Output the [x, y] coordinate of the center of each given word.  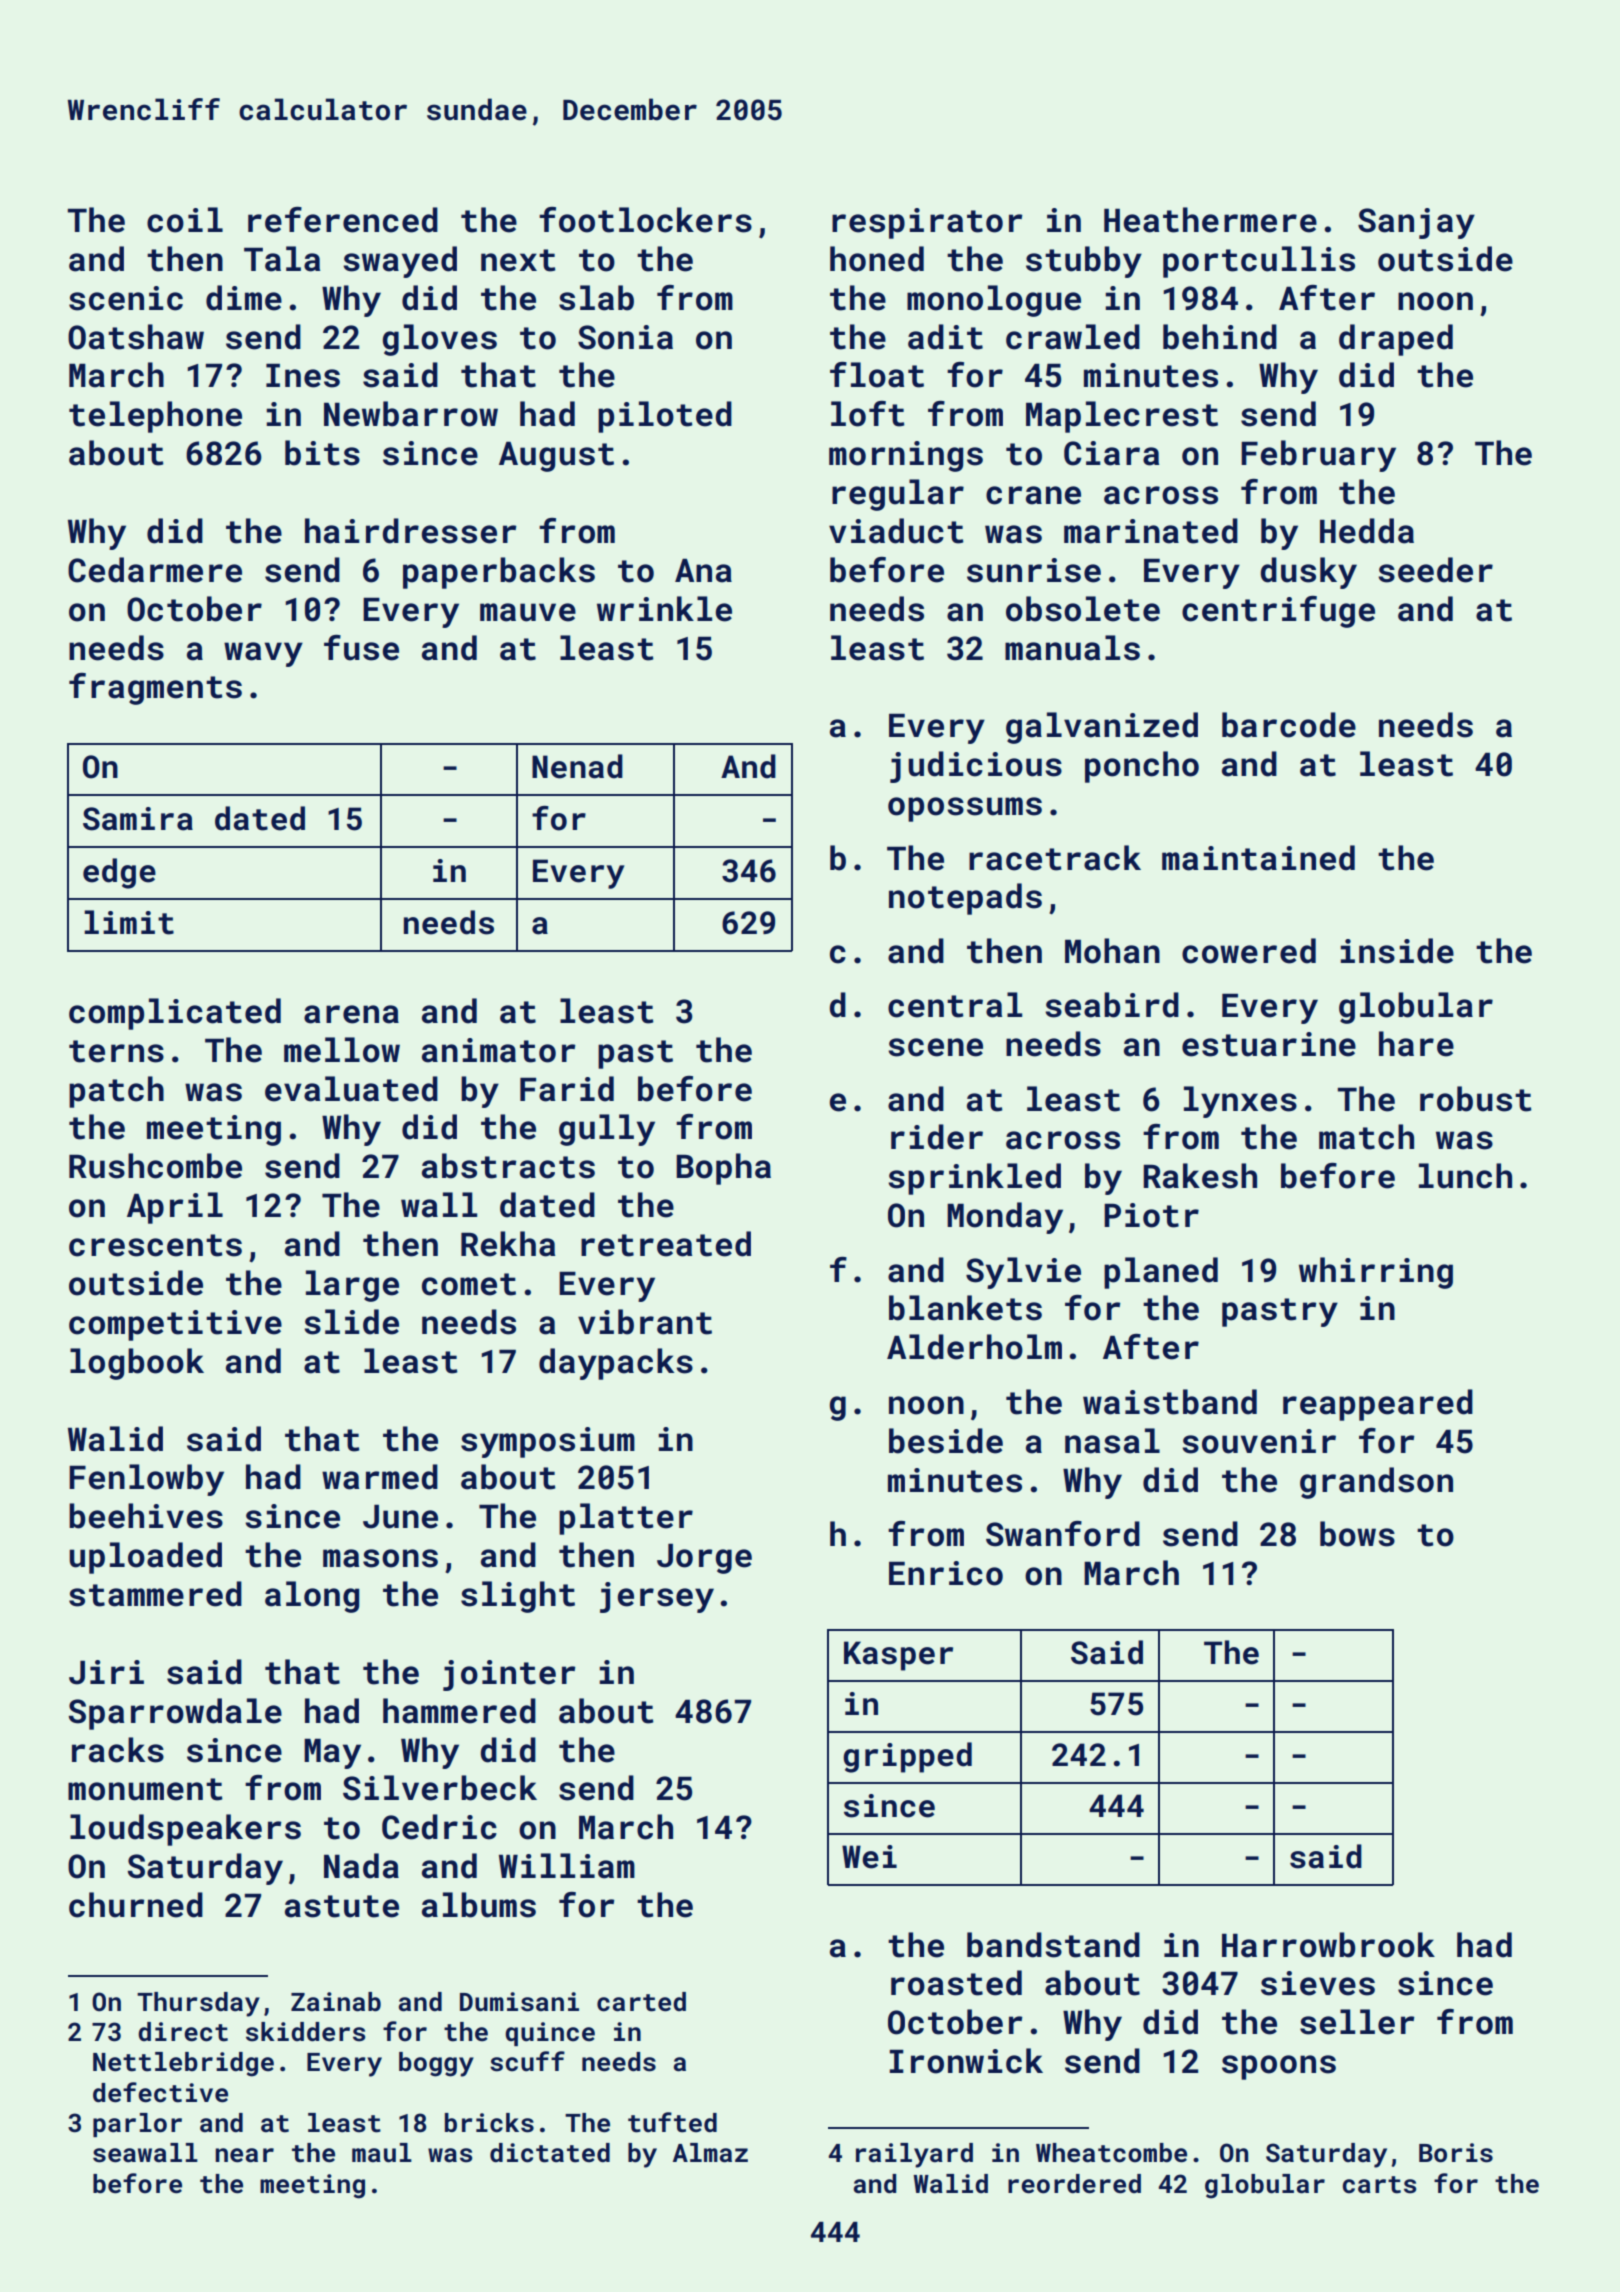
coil [185, 220]
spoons [1279, 2067]
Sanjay [1416, 223]
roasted [956, 1983]
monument [145, 1789]
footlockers [645, 220]
